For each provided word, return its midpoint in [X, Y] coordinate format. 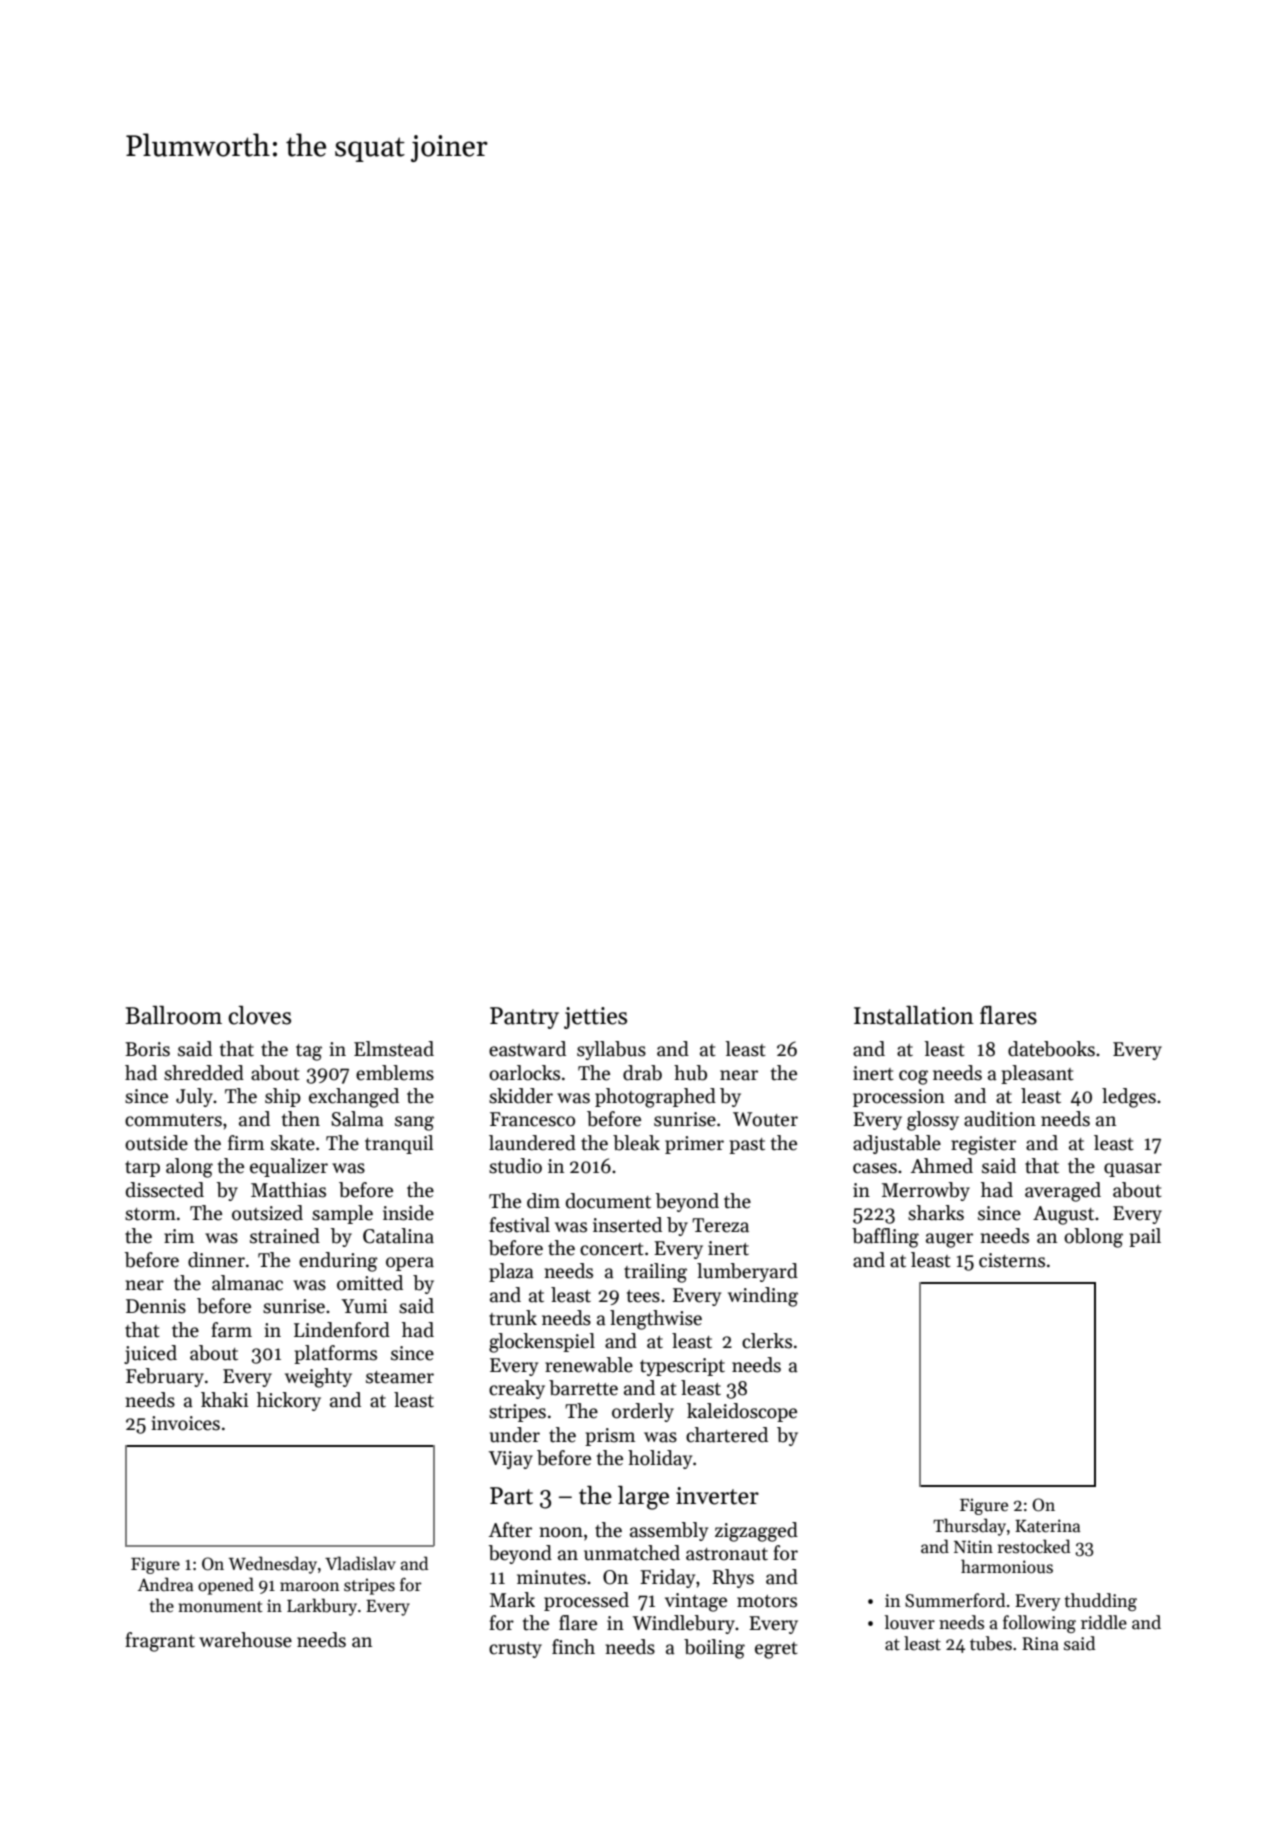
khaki [225, 1400]
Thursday [969, 1527]
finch [573, 1647]
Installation [914, 1015]
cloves [259, 1015]
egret [776, 1650]
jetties [595, 1018]
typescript [682, 1367]
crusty [515, 1650]
